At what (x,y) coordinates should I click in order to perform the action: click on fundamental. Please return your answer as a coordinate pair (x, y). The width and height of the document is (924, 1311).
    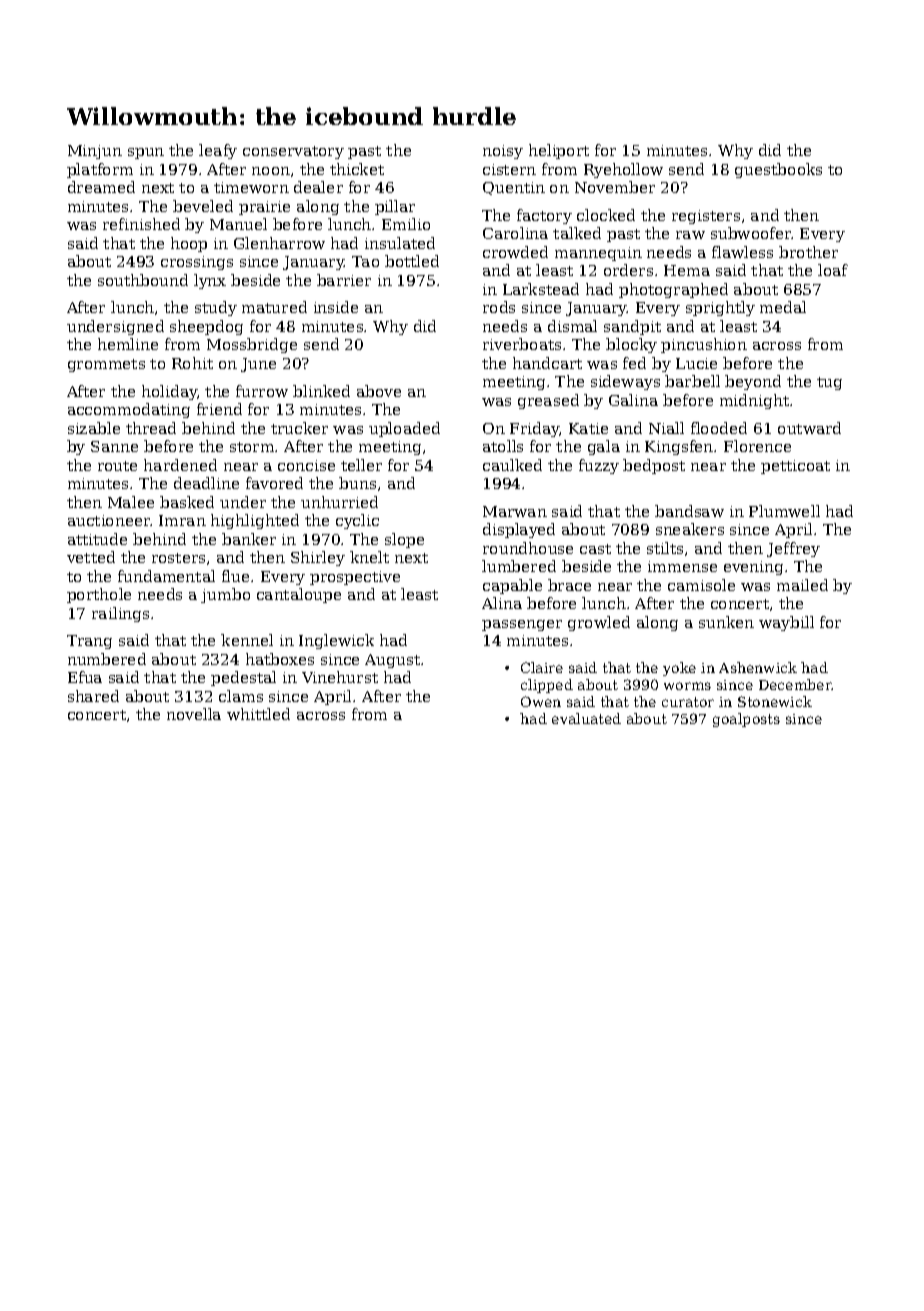
    Looking at the image, I should click on (166, 576).
